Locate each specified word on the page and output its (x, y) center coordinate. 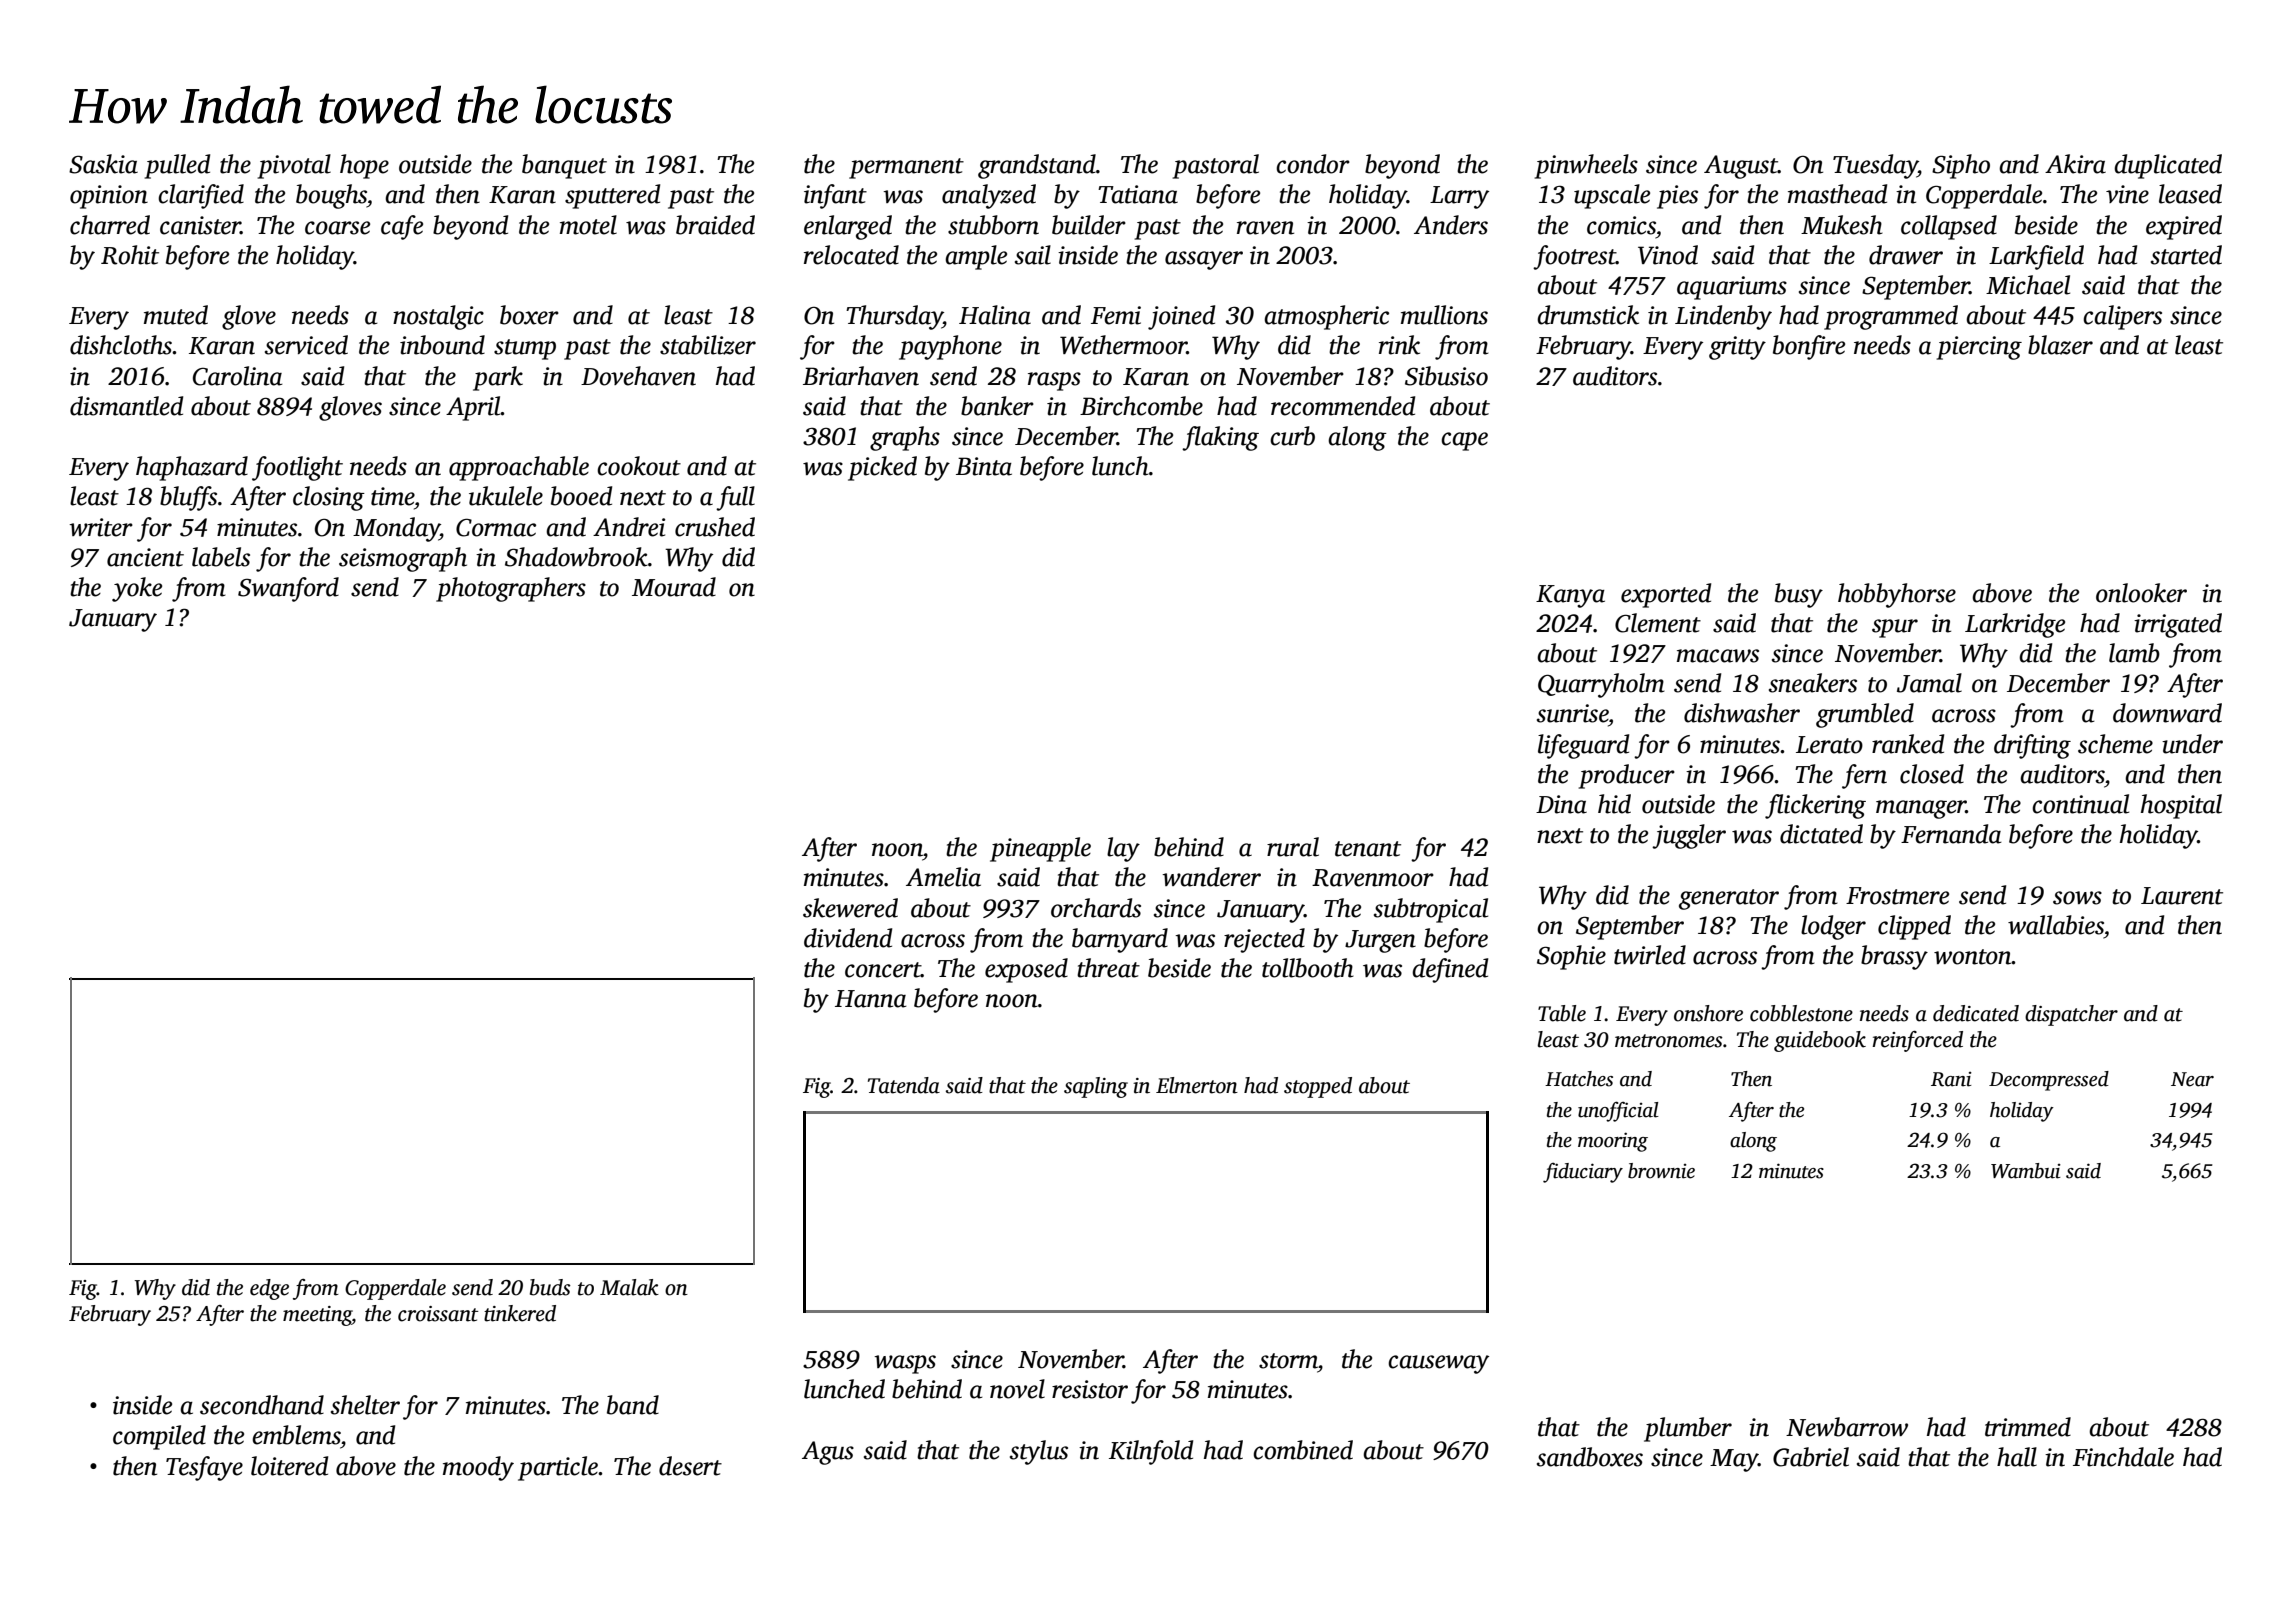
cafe (402, 227)
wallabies (2056, 925)
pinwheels (1586, 166)
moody (478, 1468)
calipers (2122, 317)
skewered (850, 908)
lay (1123, 849)
